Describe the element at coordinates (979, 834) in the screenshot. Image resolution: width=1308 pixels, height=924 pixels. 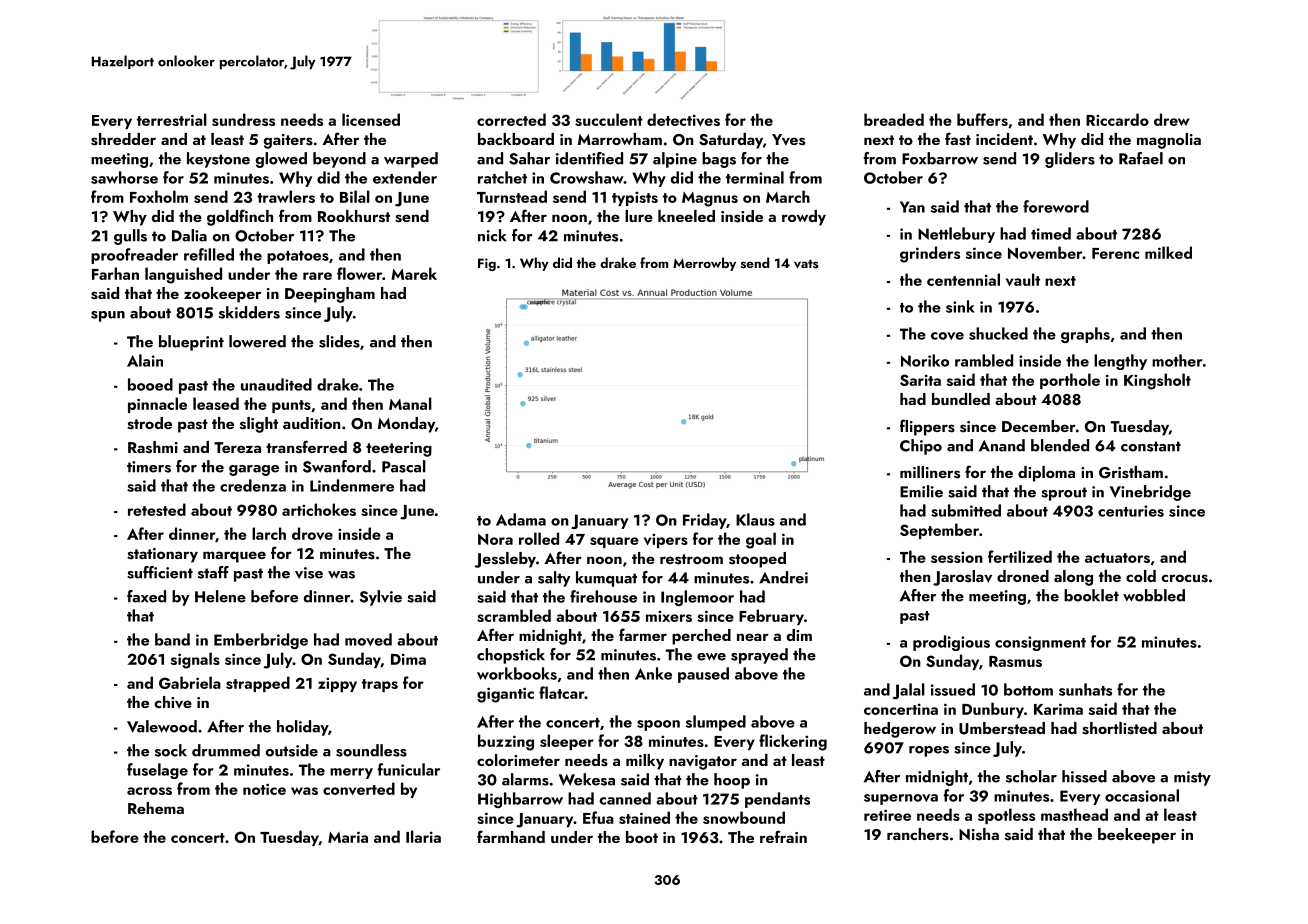
I see `Nisha` at that location.
